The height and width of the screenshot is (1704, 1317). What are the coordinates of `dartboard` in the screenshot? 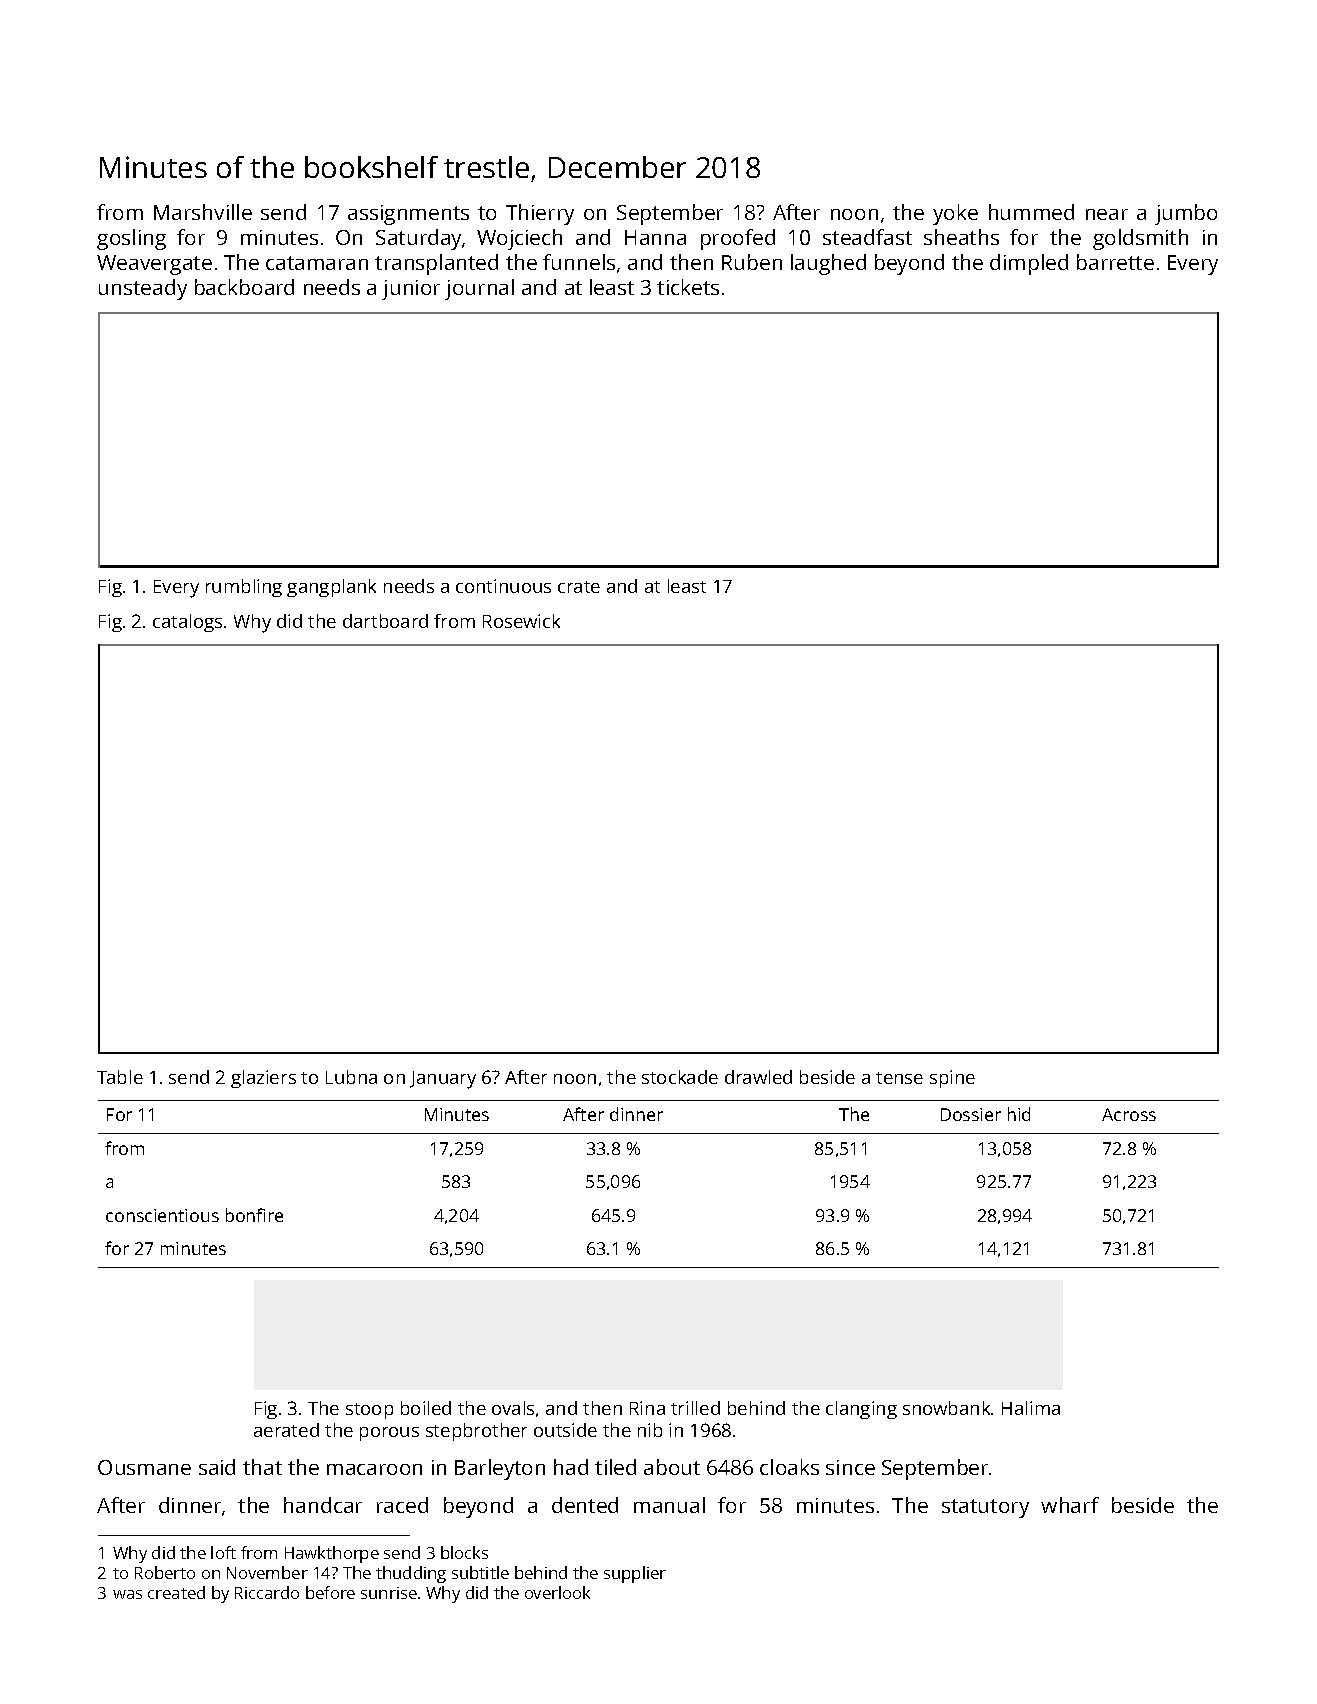 It's located at (385, 621).
